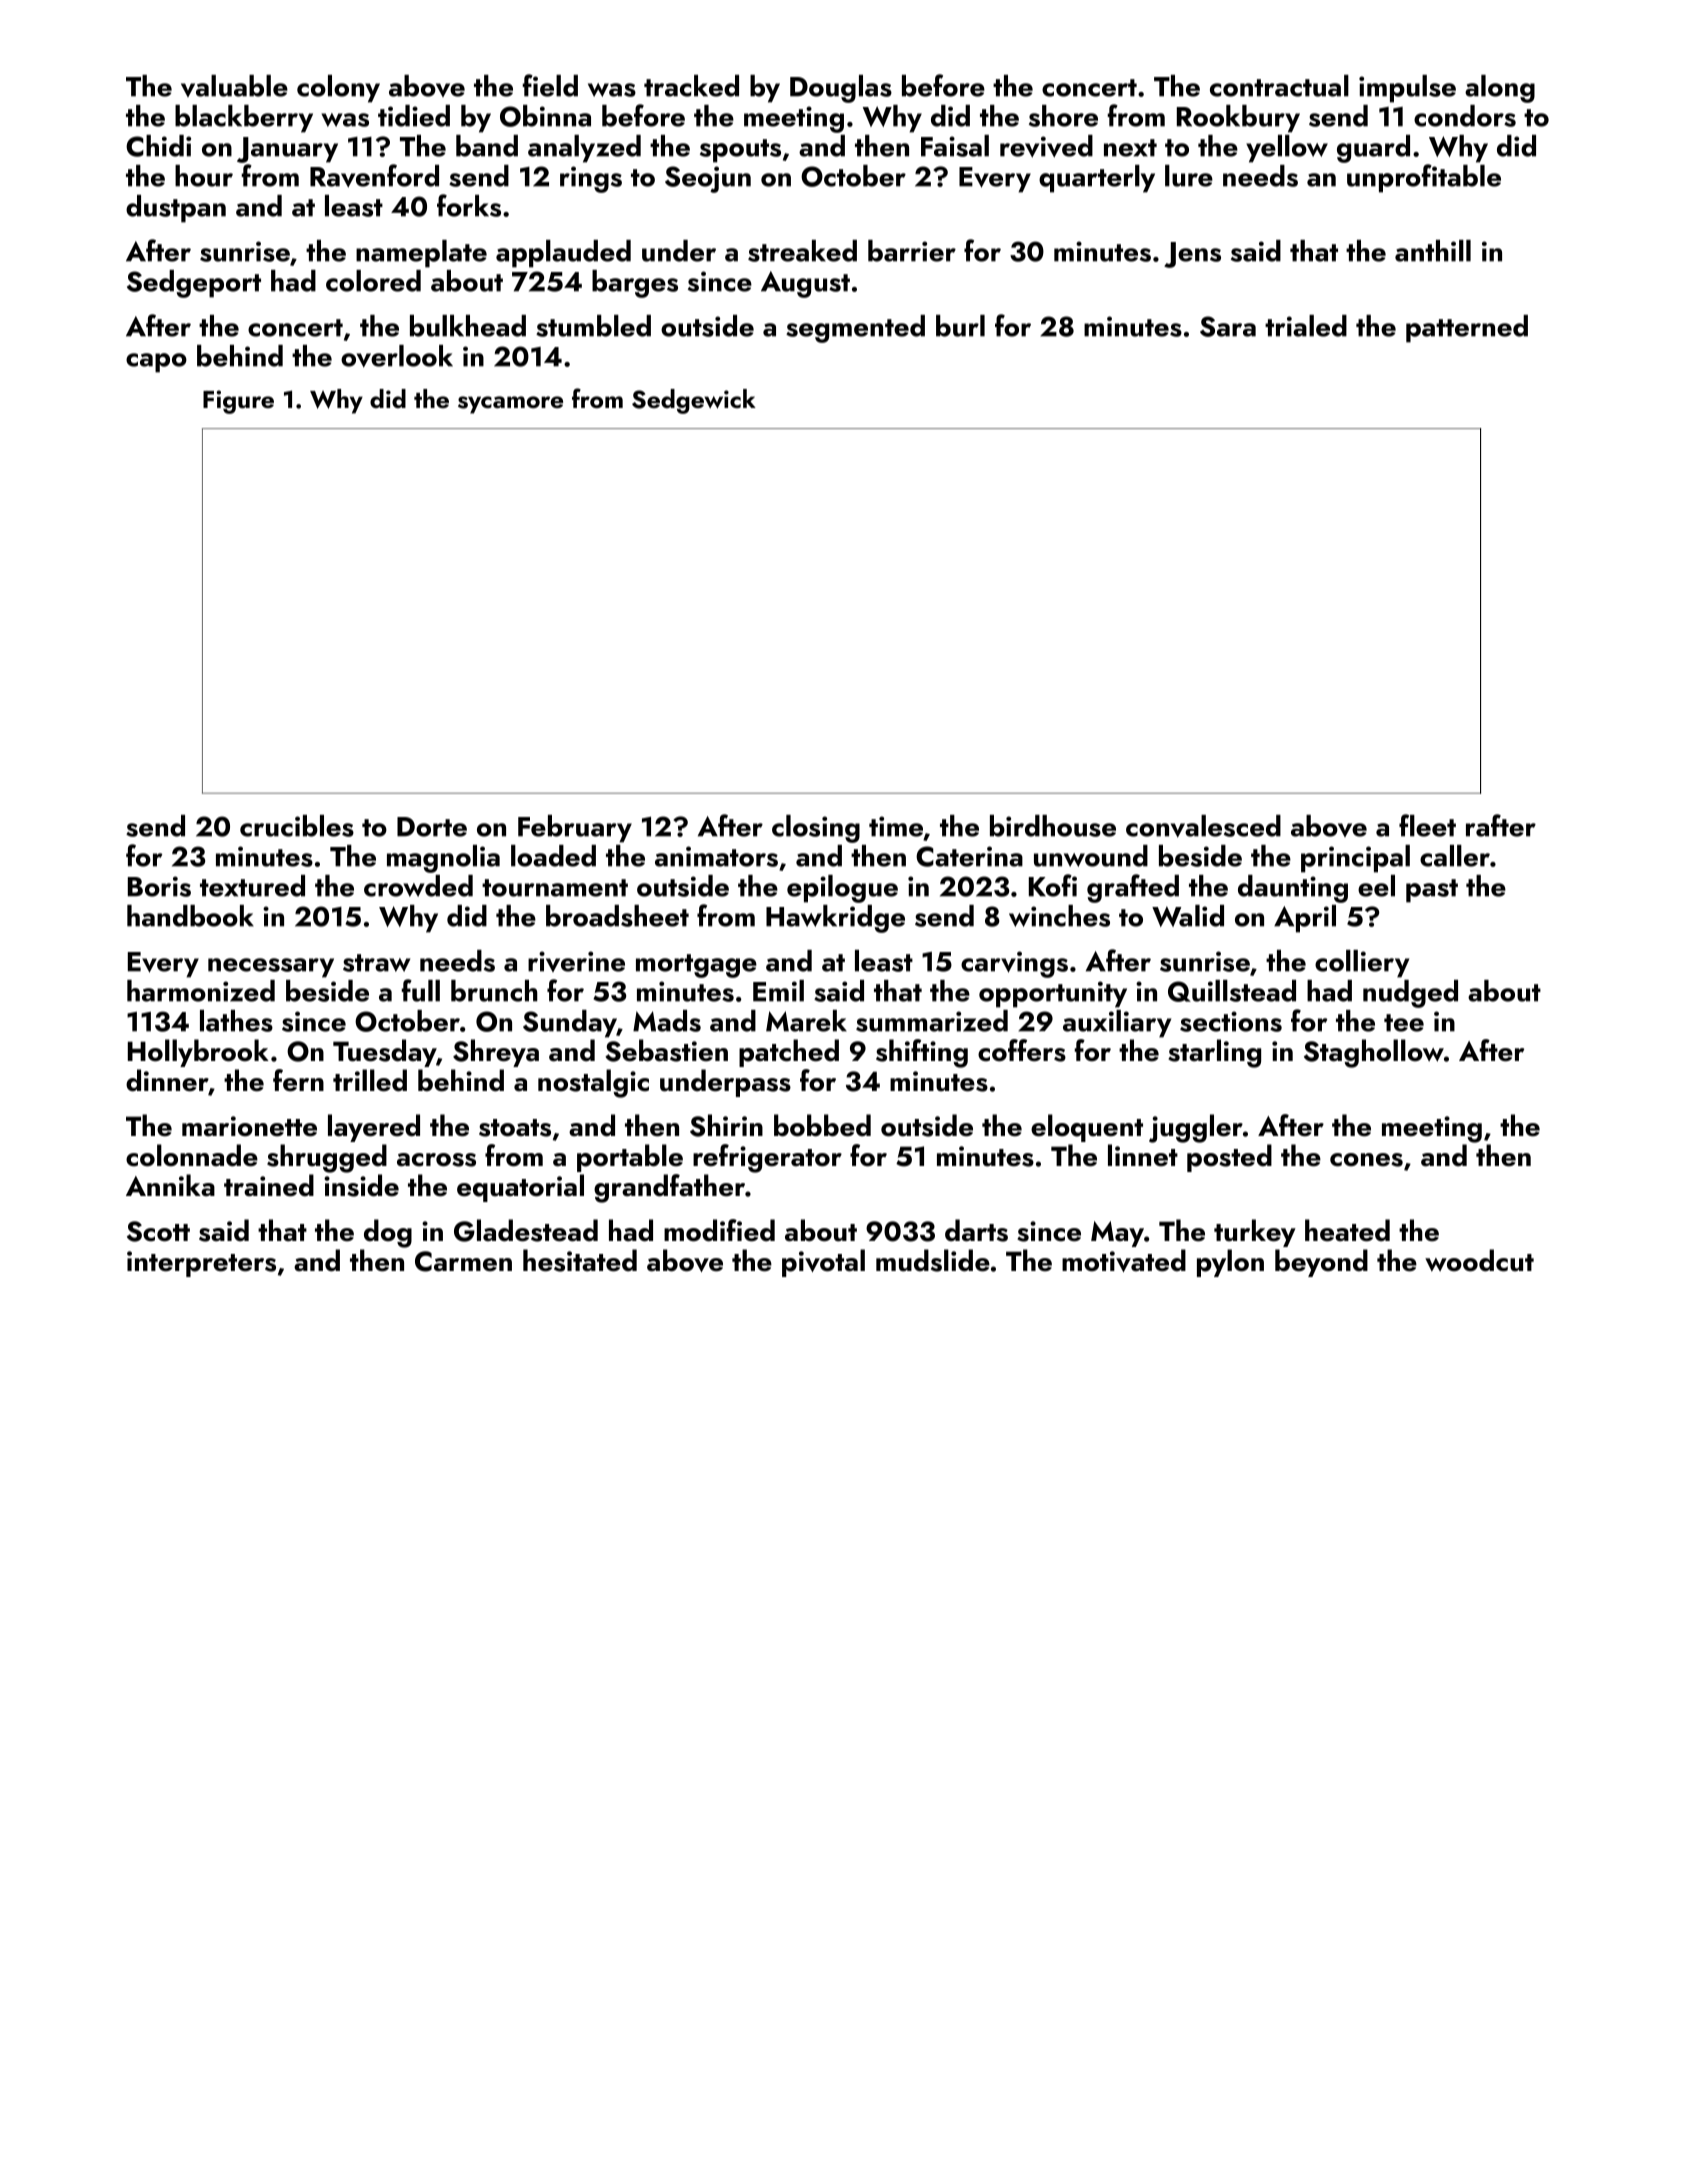 The image size is (1683, 2178). What do you see at coordinates (269, 1185) in the document?
I see `trained` at bounding box center [269, 1185].
